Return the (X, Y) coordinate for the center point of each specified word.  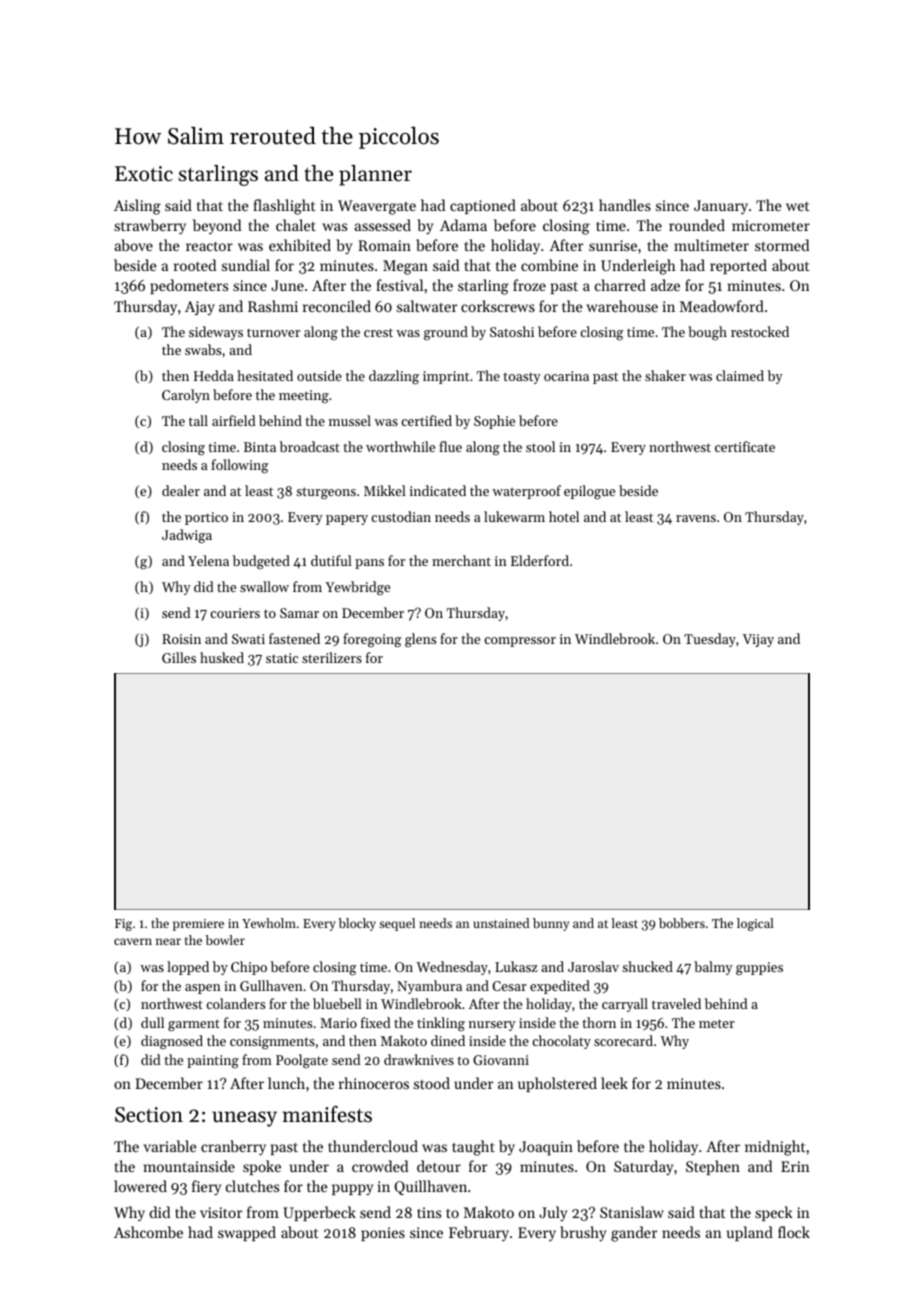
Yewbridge (357, 588)
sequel (397, 924)
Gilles (179, 657)
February (479, 1234)
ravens (696, 518)
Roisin (181, 639)
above (134, 245)
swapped (247, 1233)
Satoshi (512, 331)
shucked (647, 966)
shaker (665, 375)
